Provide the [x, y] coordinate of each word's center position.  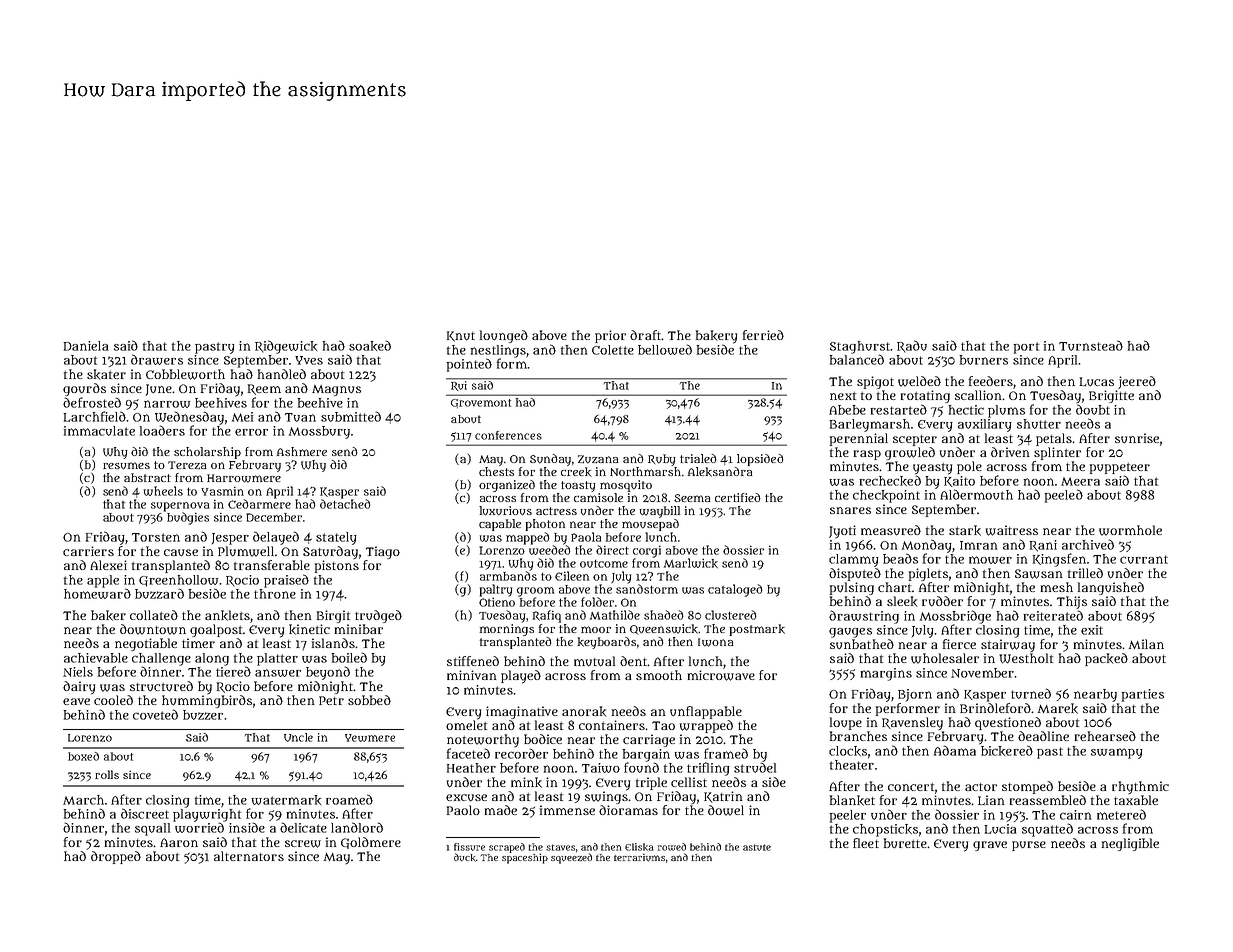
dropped [116, 857]
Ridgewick [286, 347]
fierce [959, 644]
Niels [78, 672]
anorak [584, 711]
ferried [763, 335]
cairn [1075, 815]
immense [567, 810]
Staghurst [860, 347]
